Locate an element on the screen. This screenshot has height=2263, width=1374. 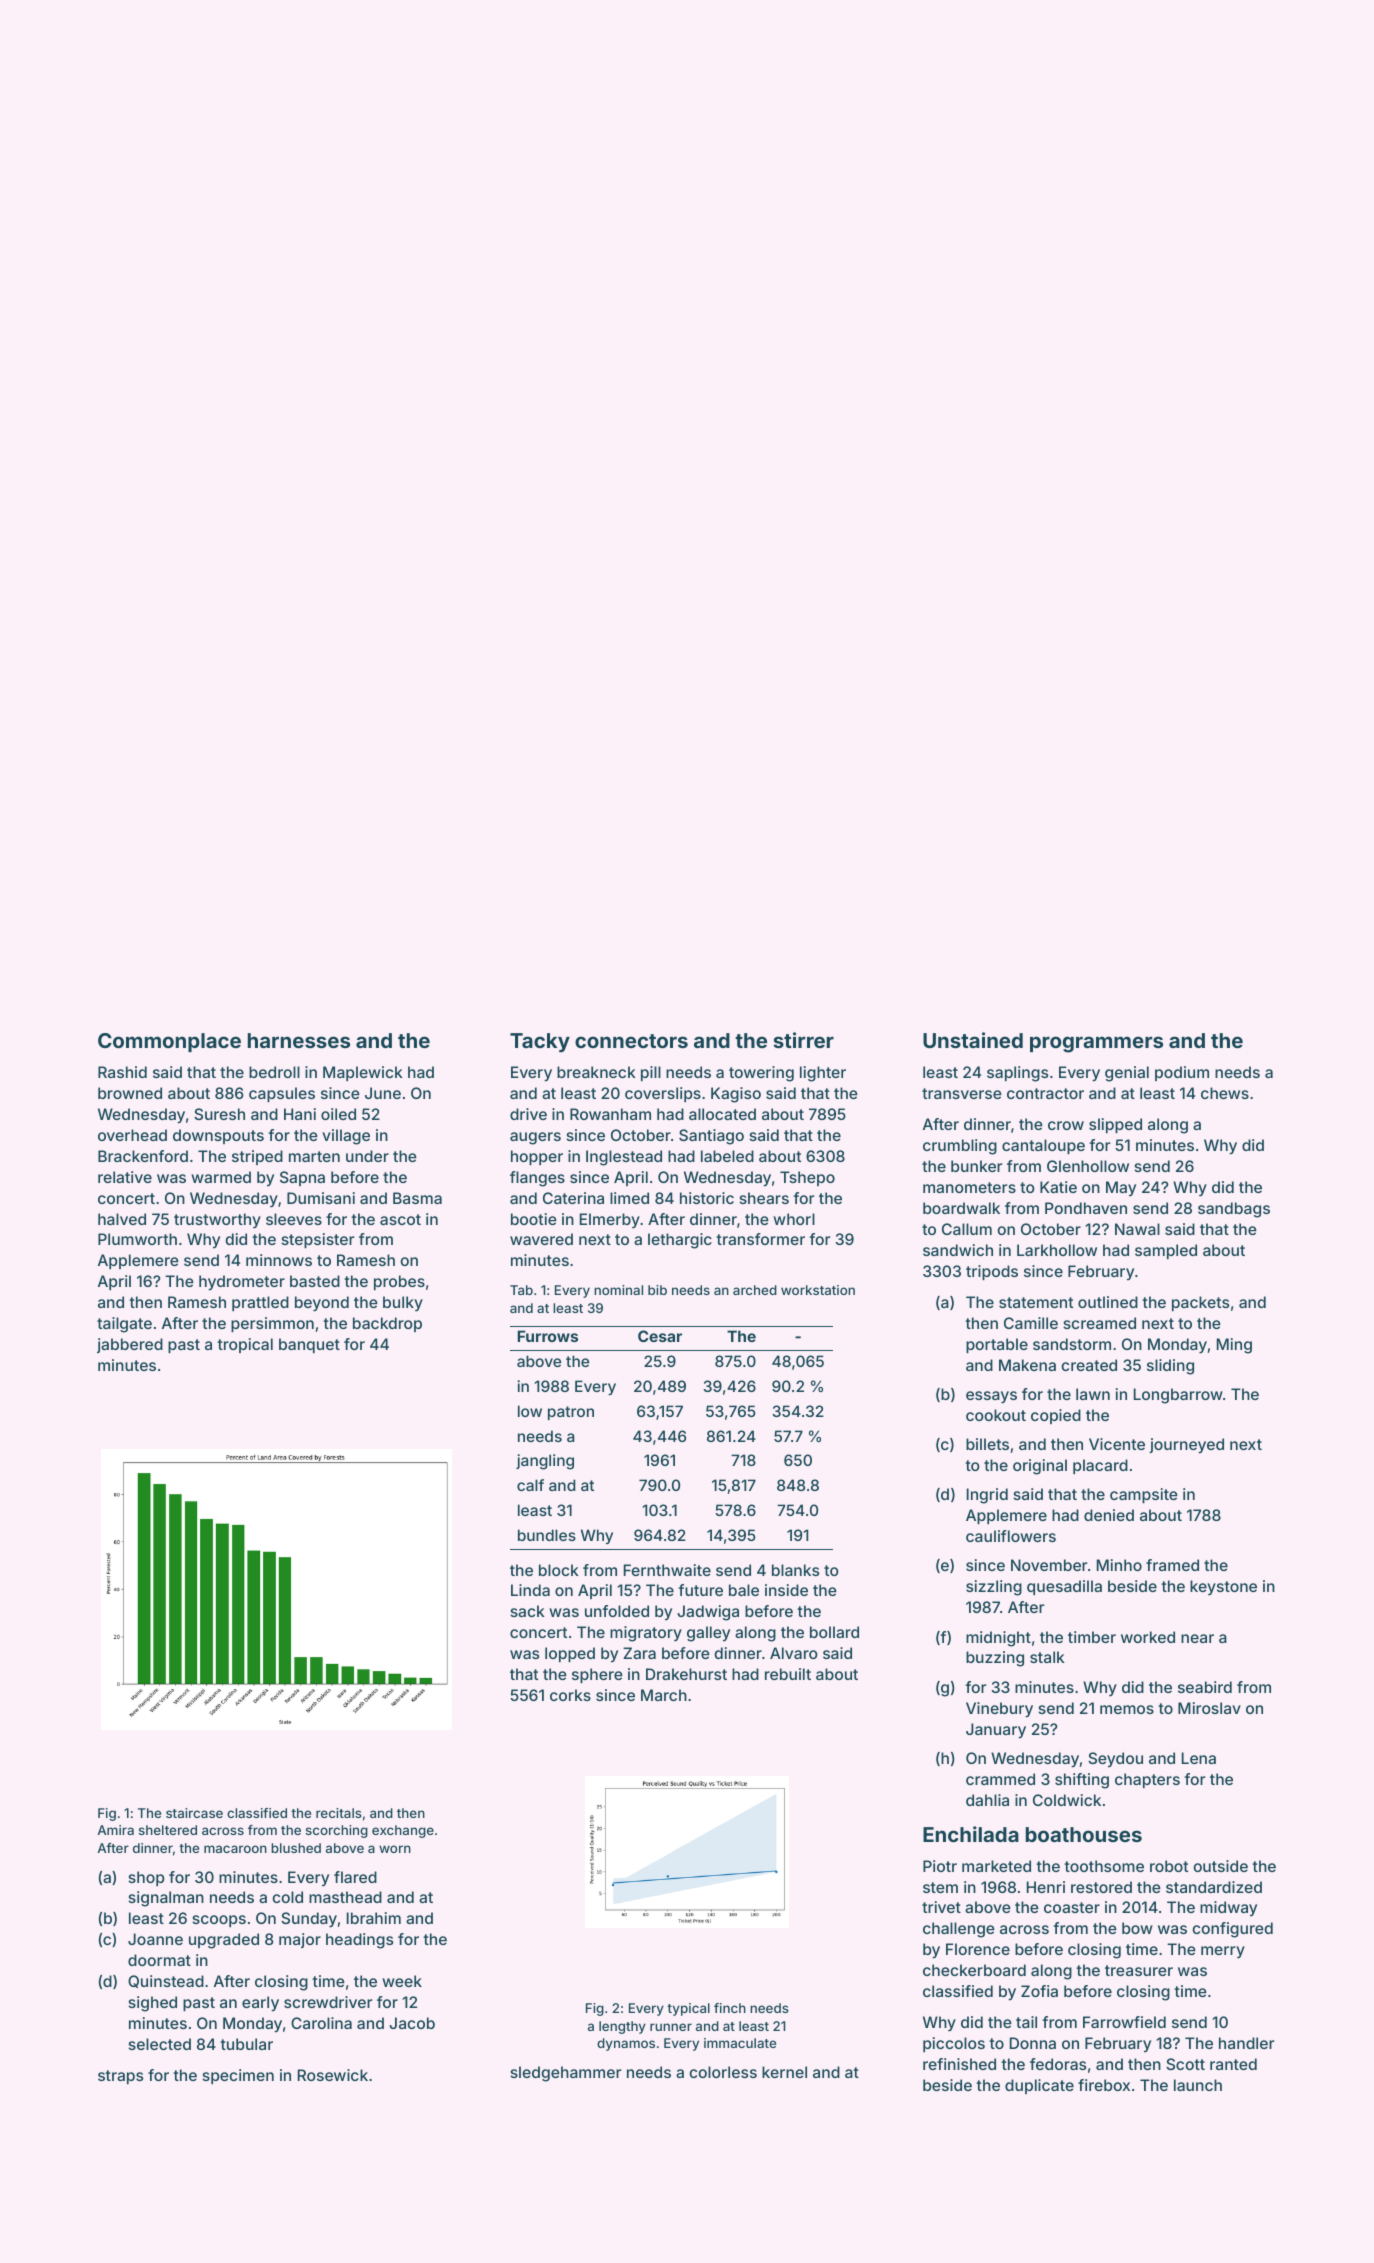
chews is located at coordinates (1225, 1093).
